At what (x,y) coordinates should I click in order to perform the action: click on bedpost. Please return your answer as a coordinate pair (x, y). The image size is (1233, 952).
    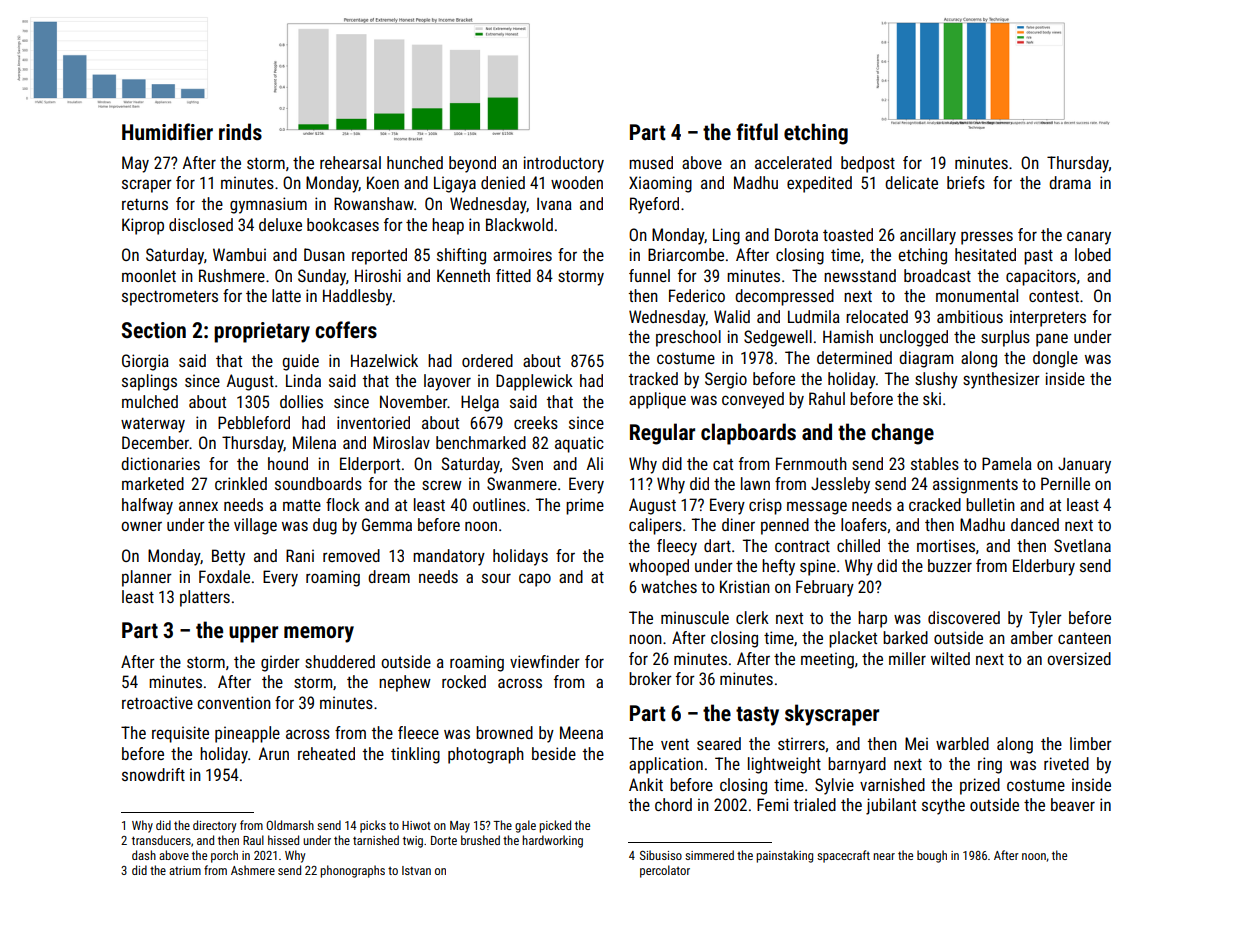
    Looking at the image, I should click on (868, 164).
